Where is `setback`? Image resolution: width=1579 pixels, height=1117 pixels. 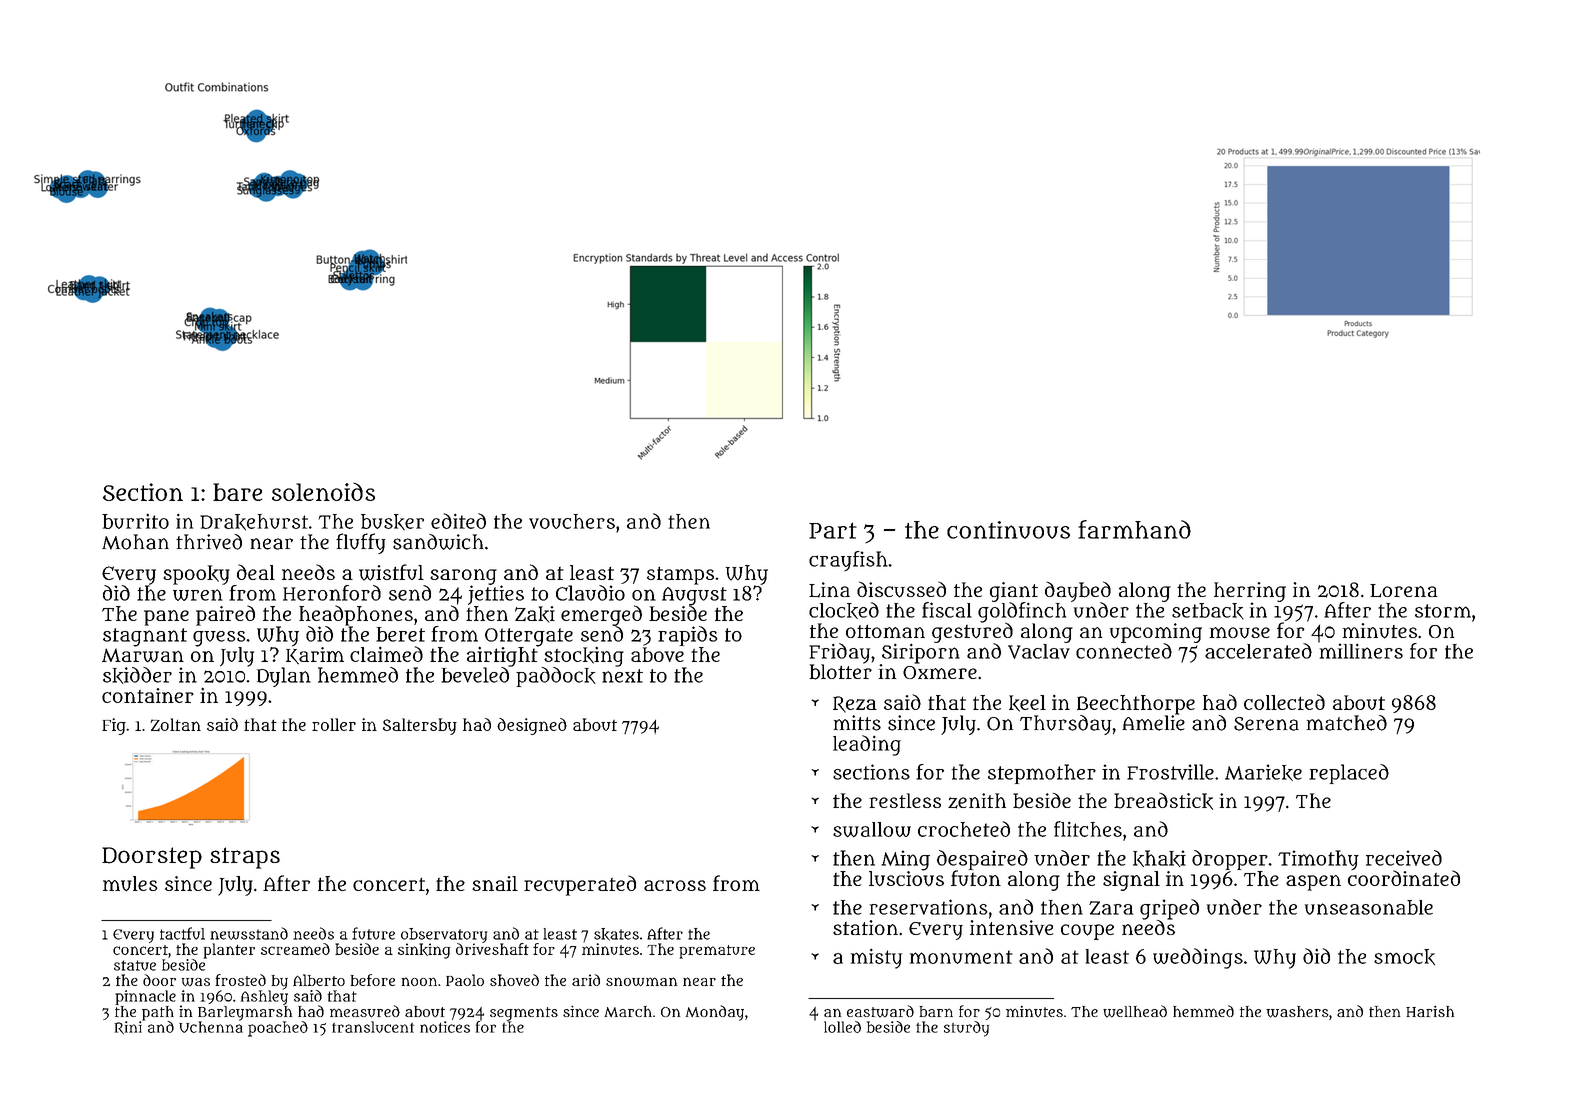 setback is located at coordinates (1208, 611).
